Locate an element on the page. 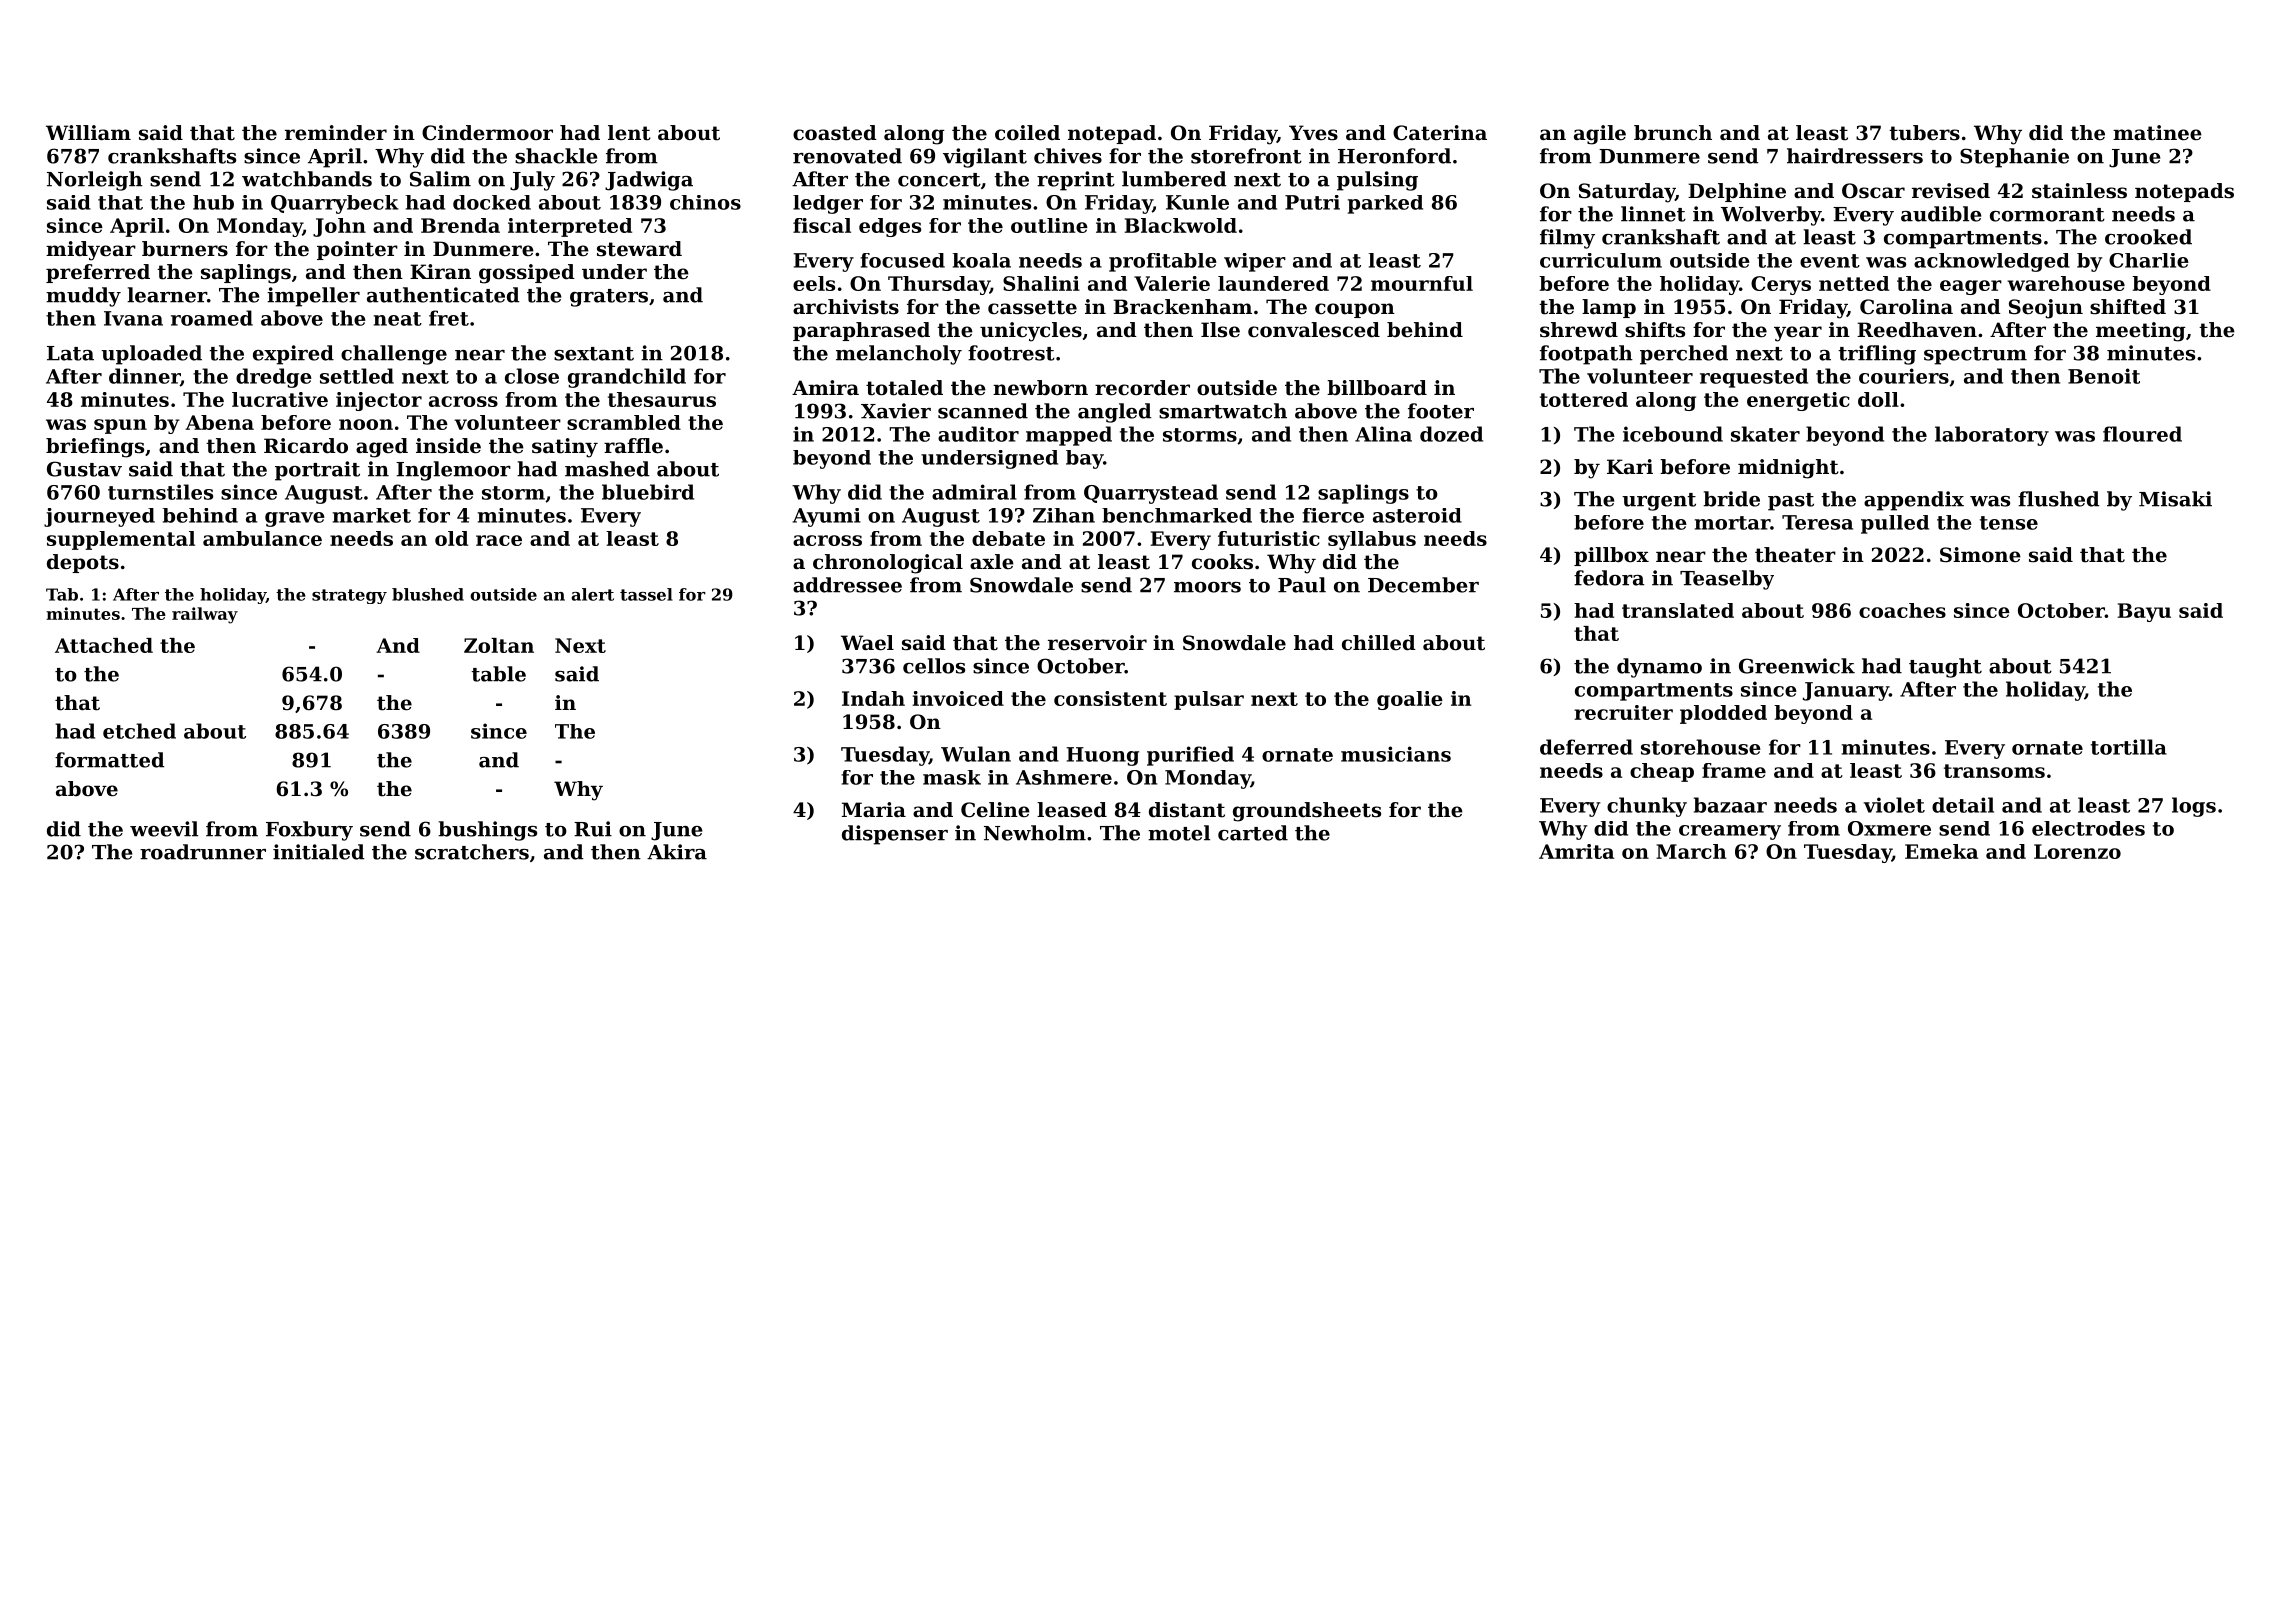 The height and width of the document is (1614, 2282). Caterina is located at coordinates (1440, 133).
